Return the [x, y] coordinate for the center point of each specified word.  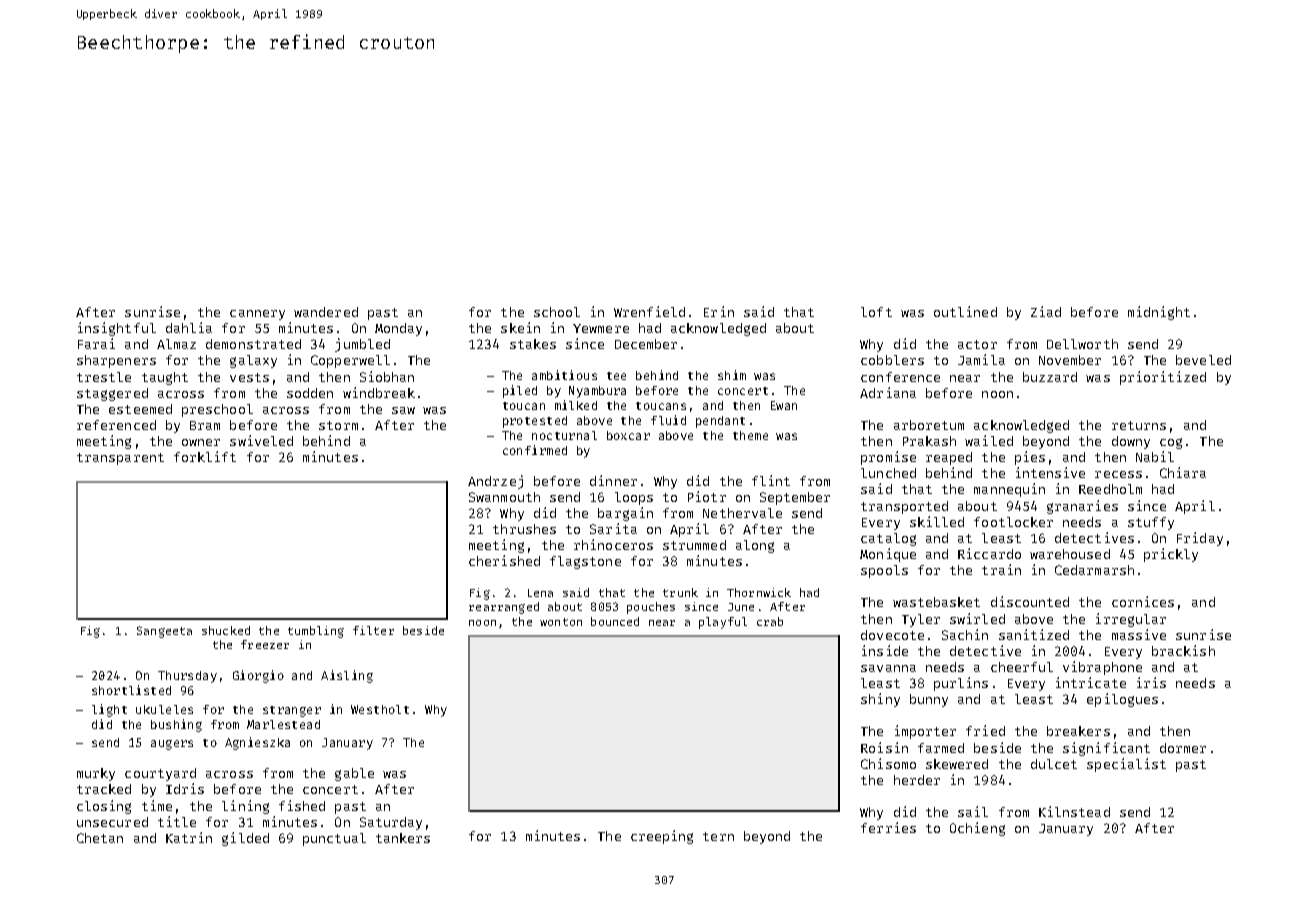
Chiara [1183, 472]
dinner [613, 480]
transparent [120, 459]
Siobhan [387, 376]
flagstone [585, 562]
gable [354, 774]
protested [535, 422]
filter [373, 630]
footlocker [1013, 522]
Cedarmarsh [1094, 570]
